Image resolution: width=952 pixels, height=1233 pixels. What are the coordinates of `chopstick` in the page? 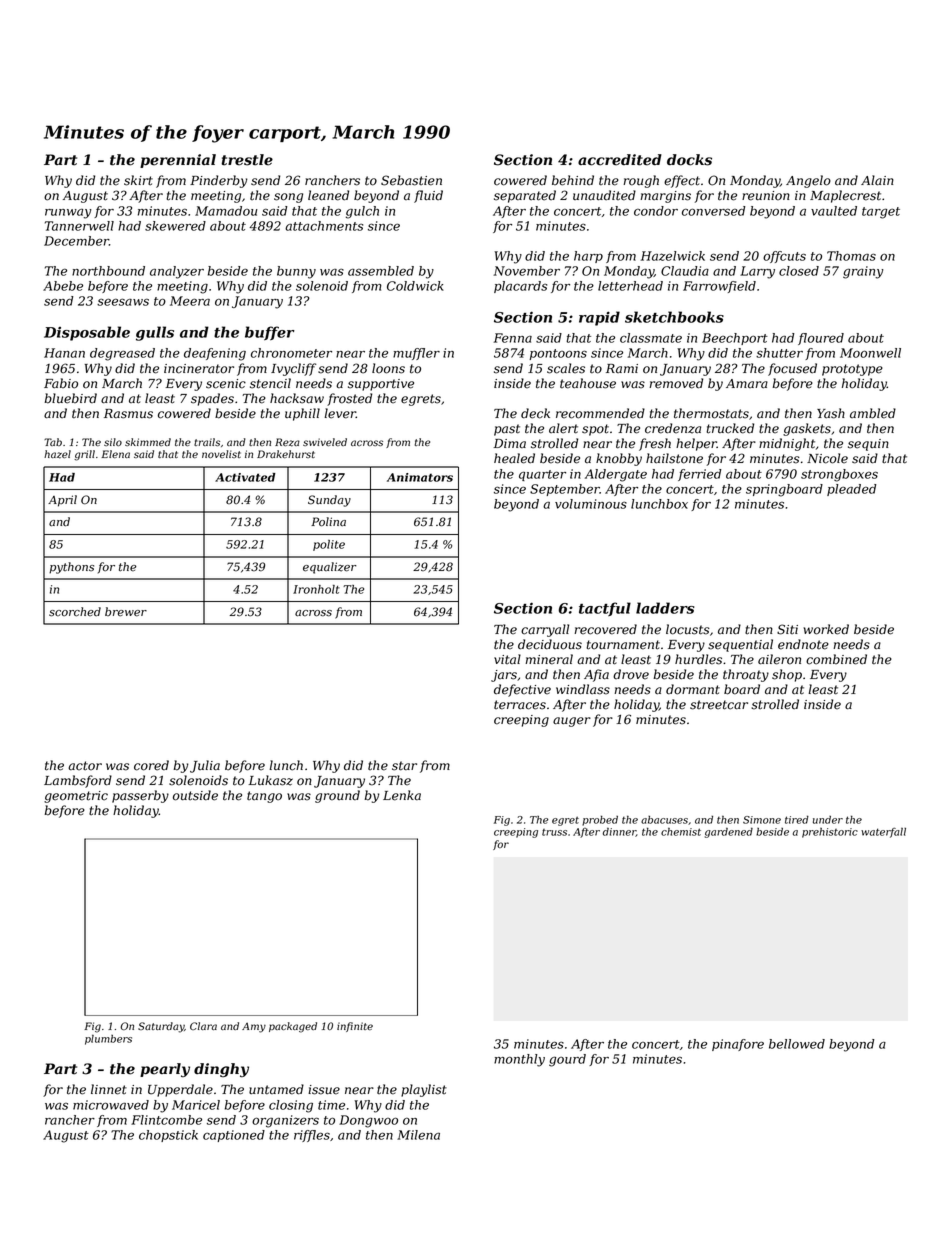 It's located at (168, 1136).
